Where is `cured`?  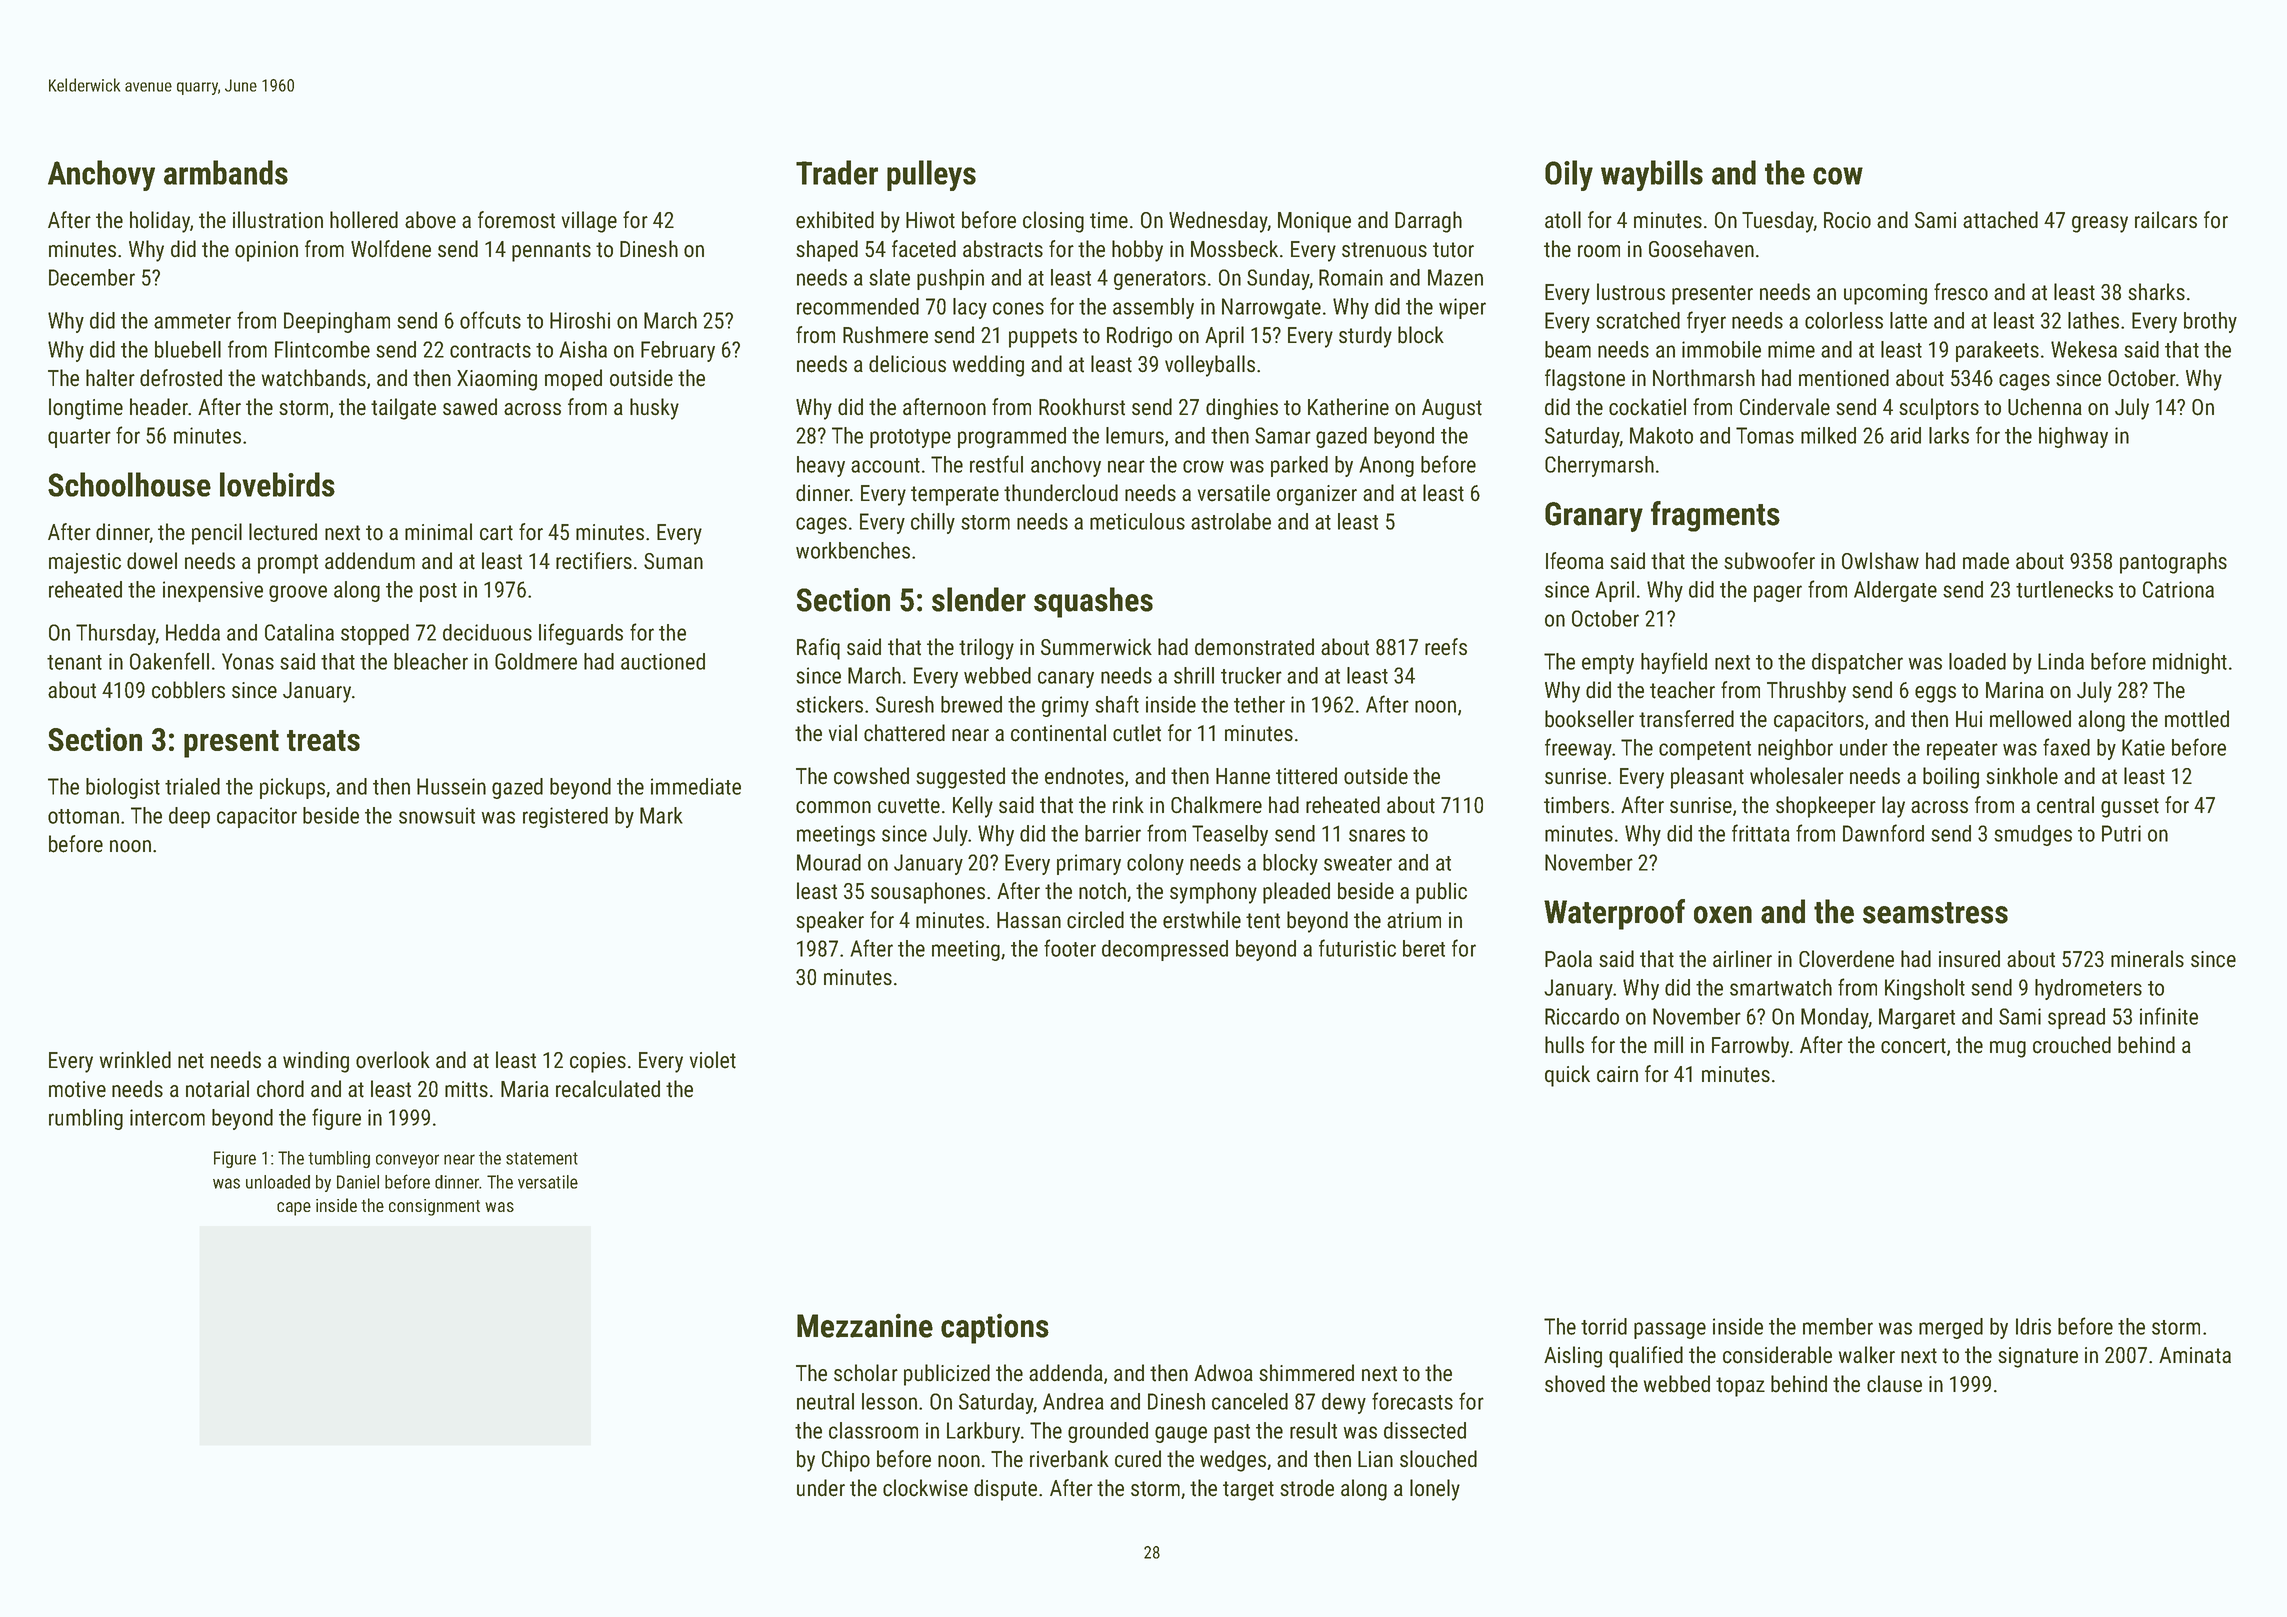 cured is located at coordinates (1138, 1459).
